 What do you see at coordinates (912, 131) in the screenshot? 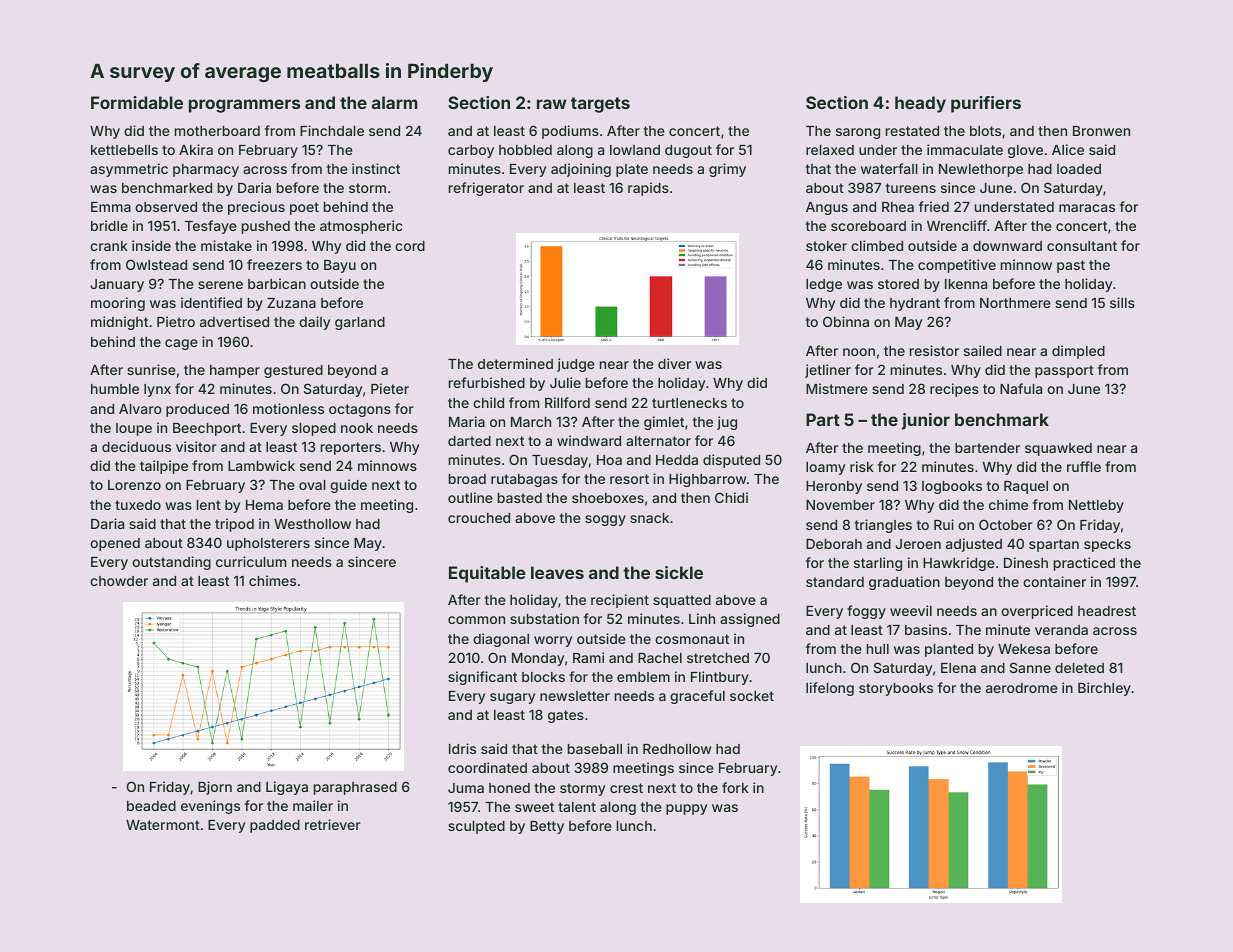
I see `restated` at bounding box center [912, 131].
